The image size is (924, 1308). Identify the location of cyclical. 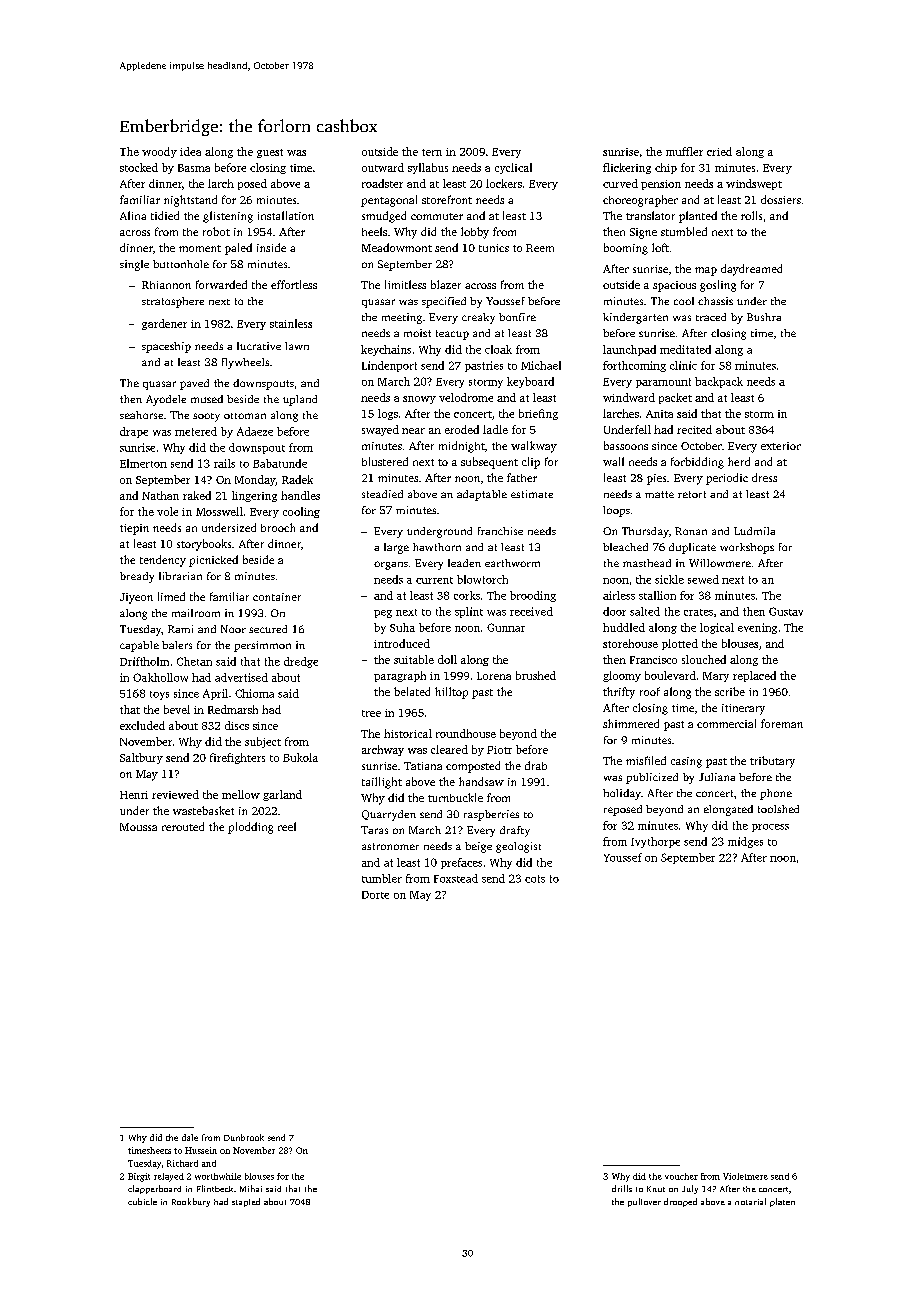
(513, 168).
